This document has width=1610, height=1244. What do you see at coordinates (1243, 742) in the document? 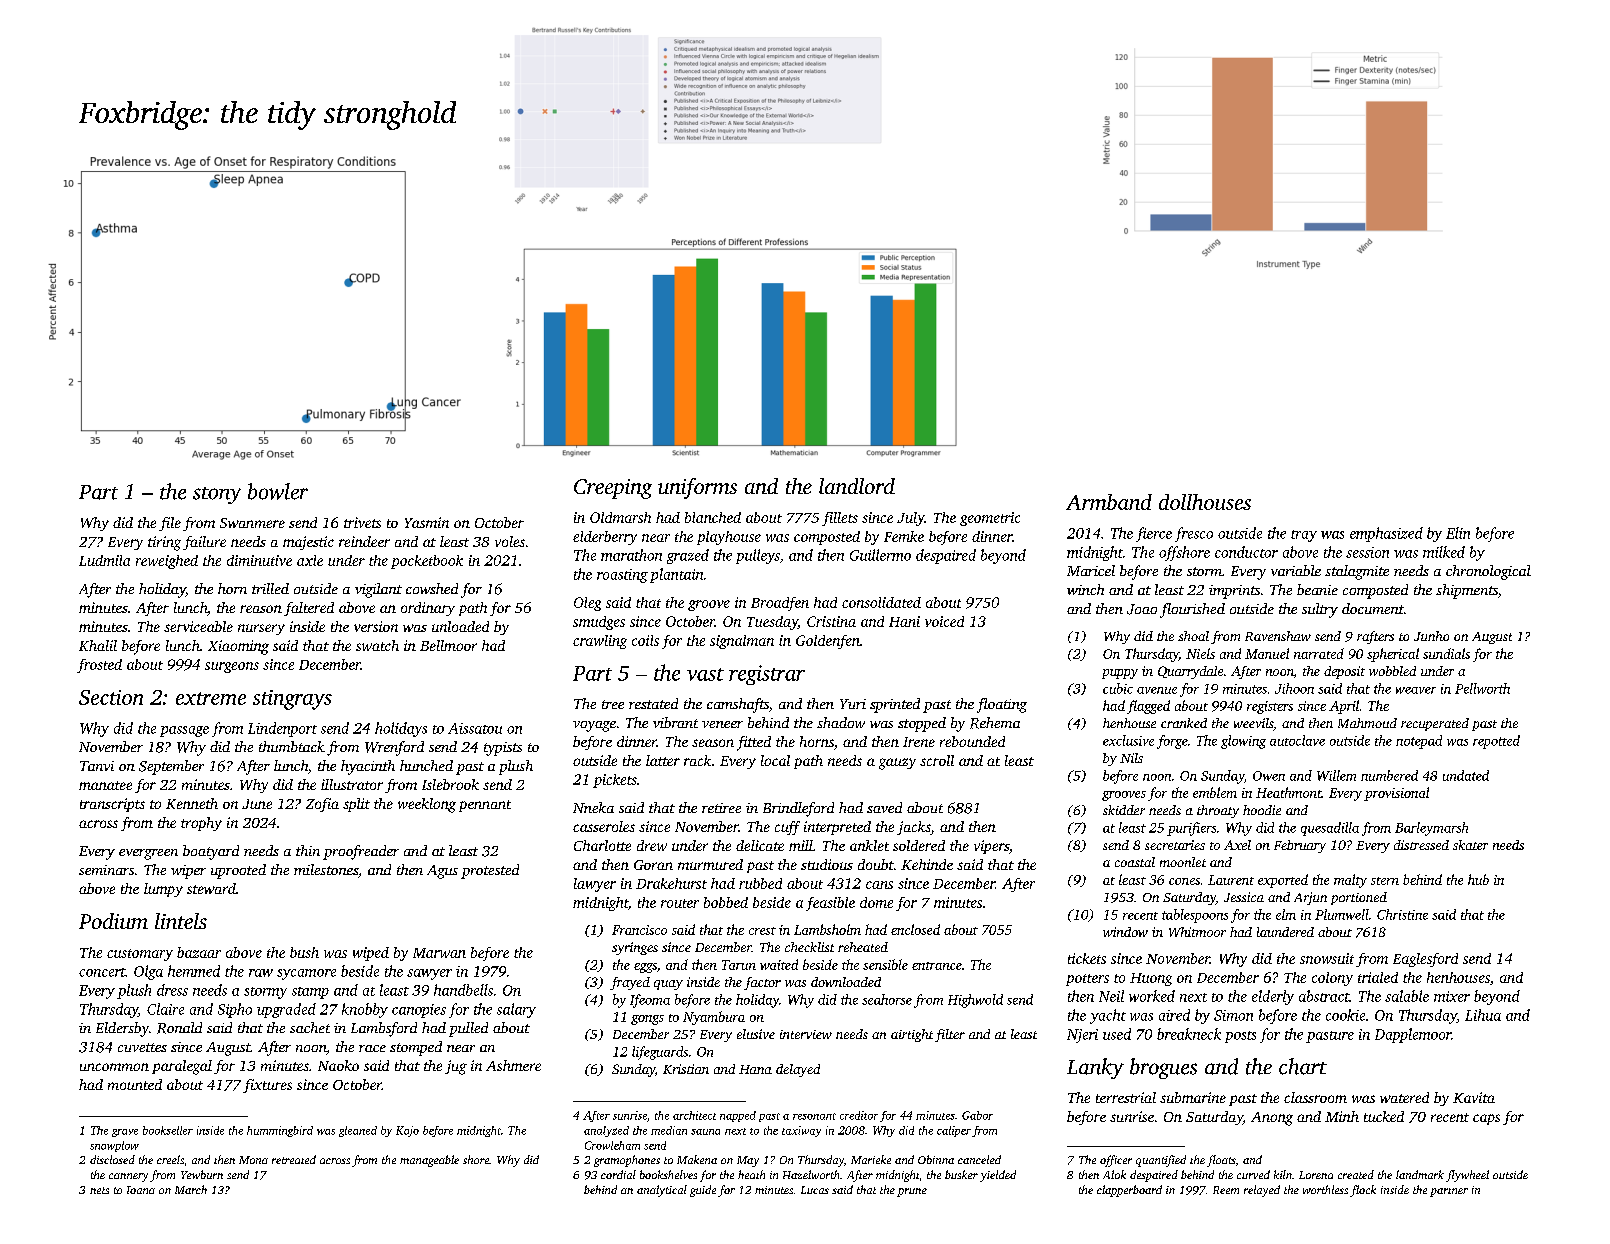
I see `glowing` at bounding box center [1243, 742].
